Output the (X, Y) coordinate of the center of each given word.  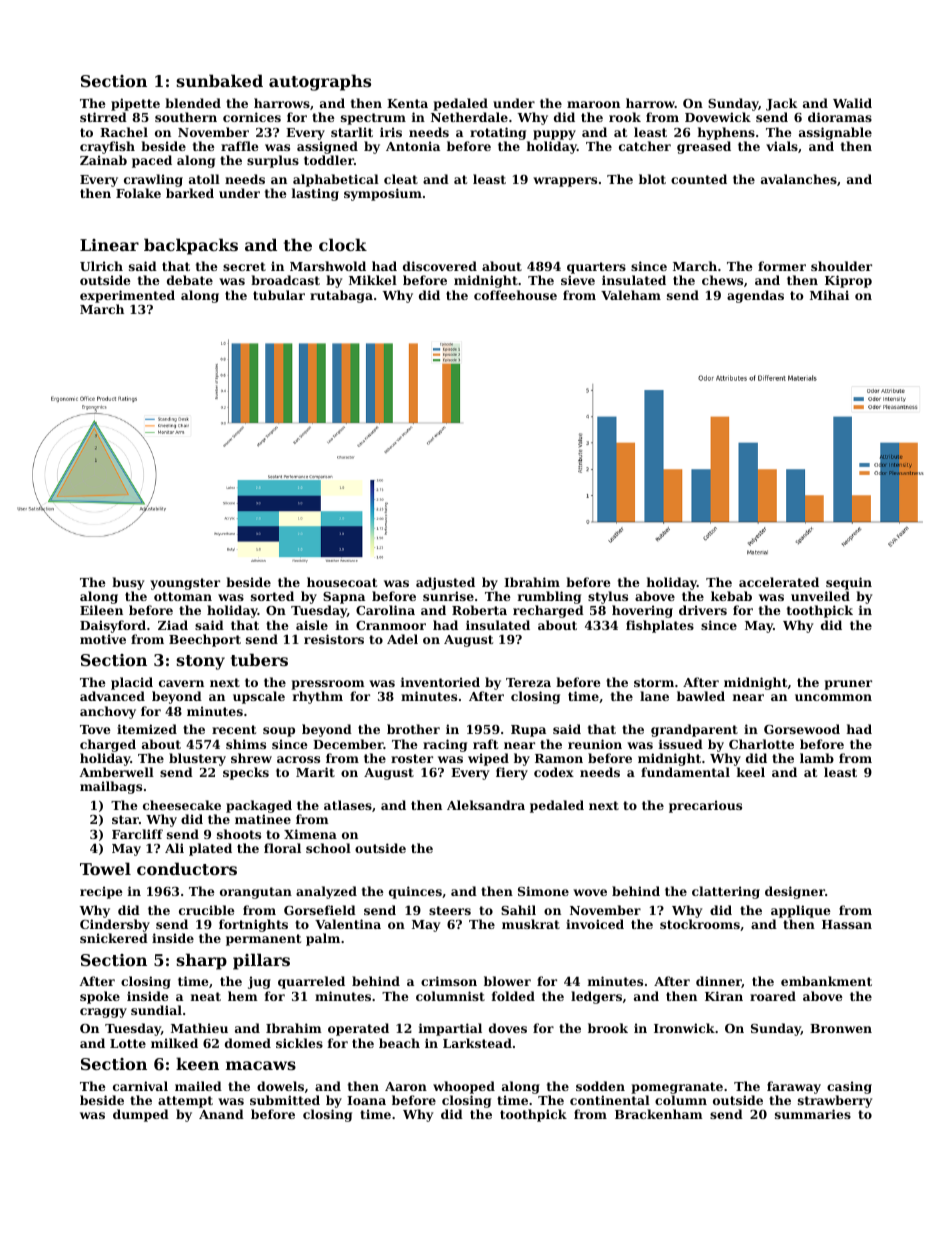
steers (450, 910)
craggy (103, 1013)
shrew (251, 758)
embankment (826, 981)
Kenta (407, 103)
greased (704, 147)
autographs (320, 82)
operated (358, 1029)
